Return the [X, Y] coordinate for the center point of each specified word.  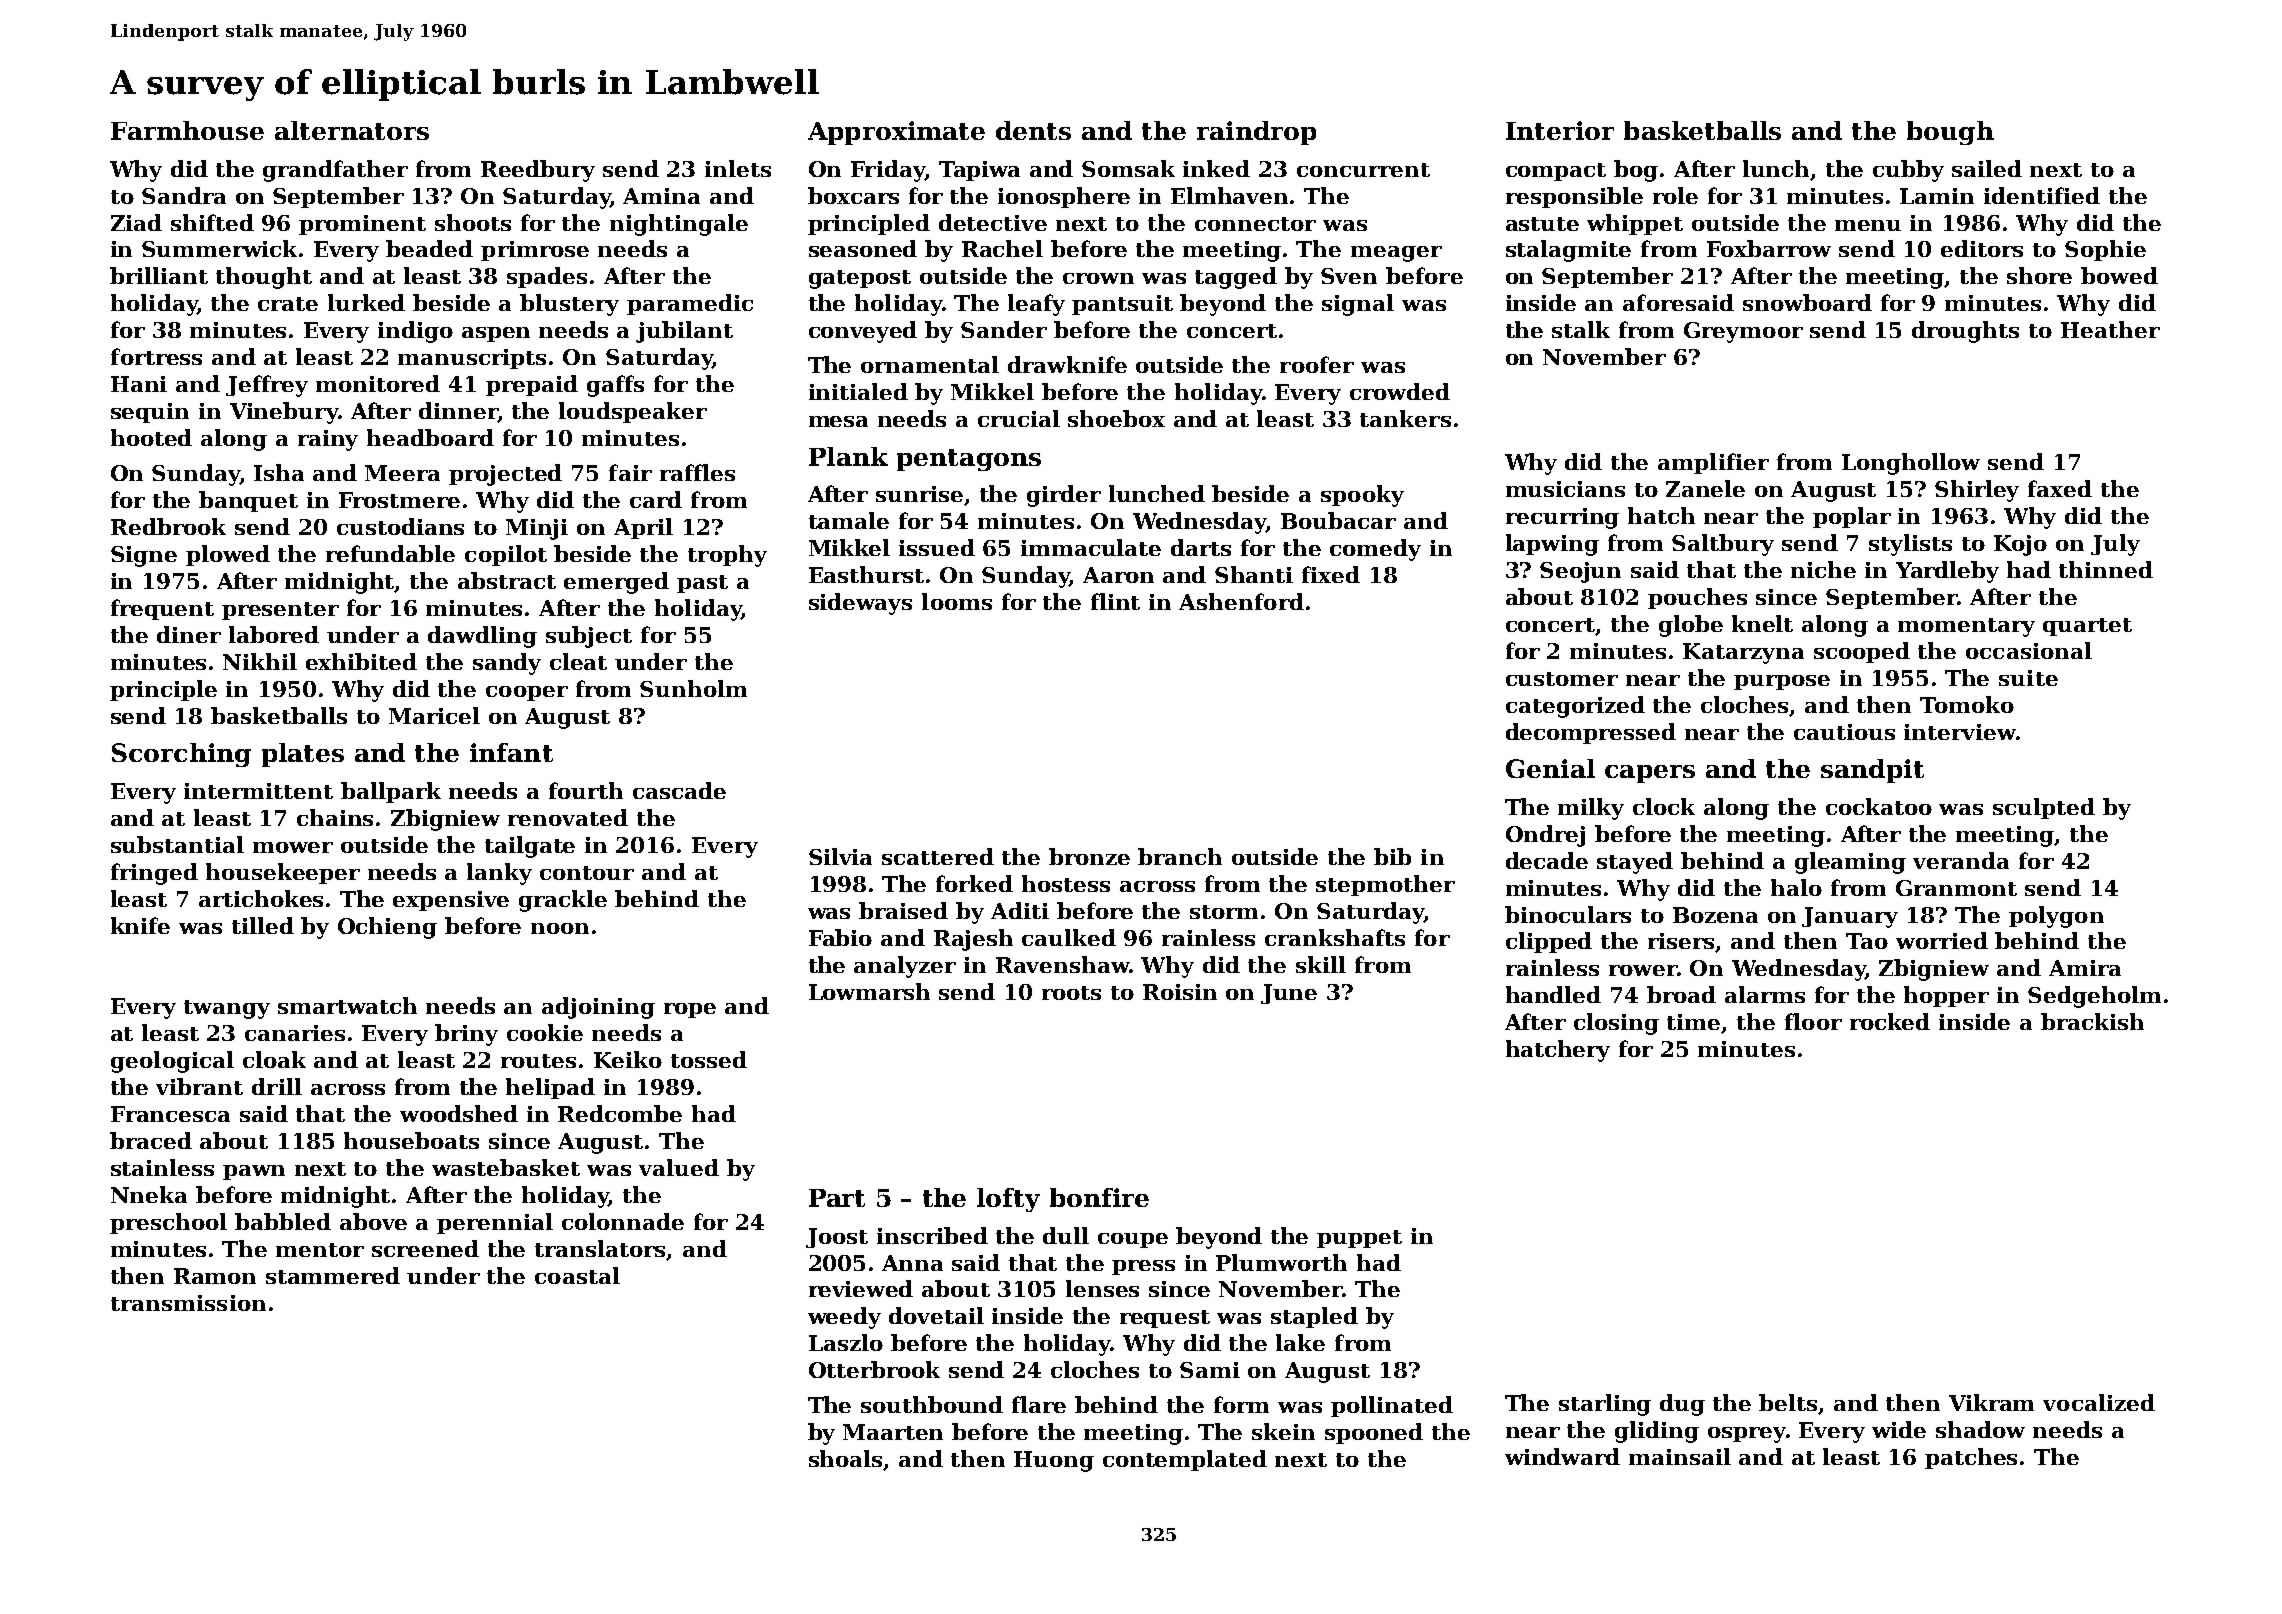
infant [511, 752]
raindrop [1256, 133]
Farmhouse [187, 130]
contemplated [1185, 1460]
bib [1392, 856]
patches [1971, 1458]
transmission [188, 1303]
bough [1950, 133]
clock [1664, 806]
